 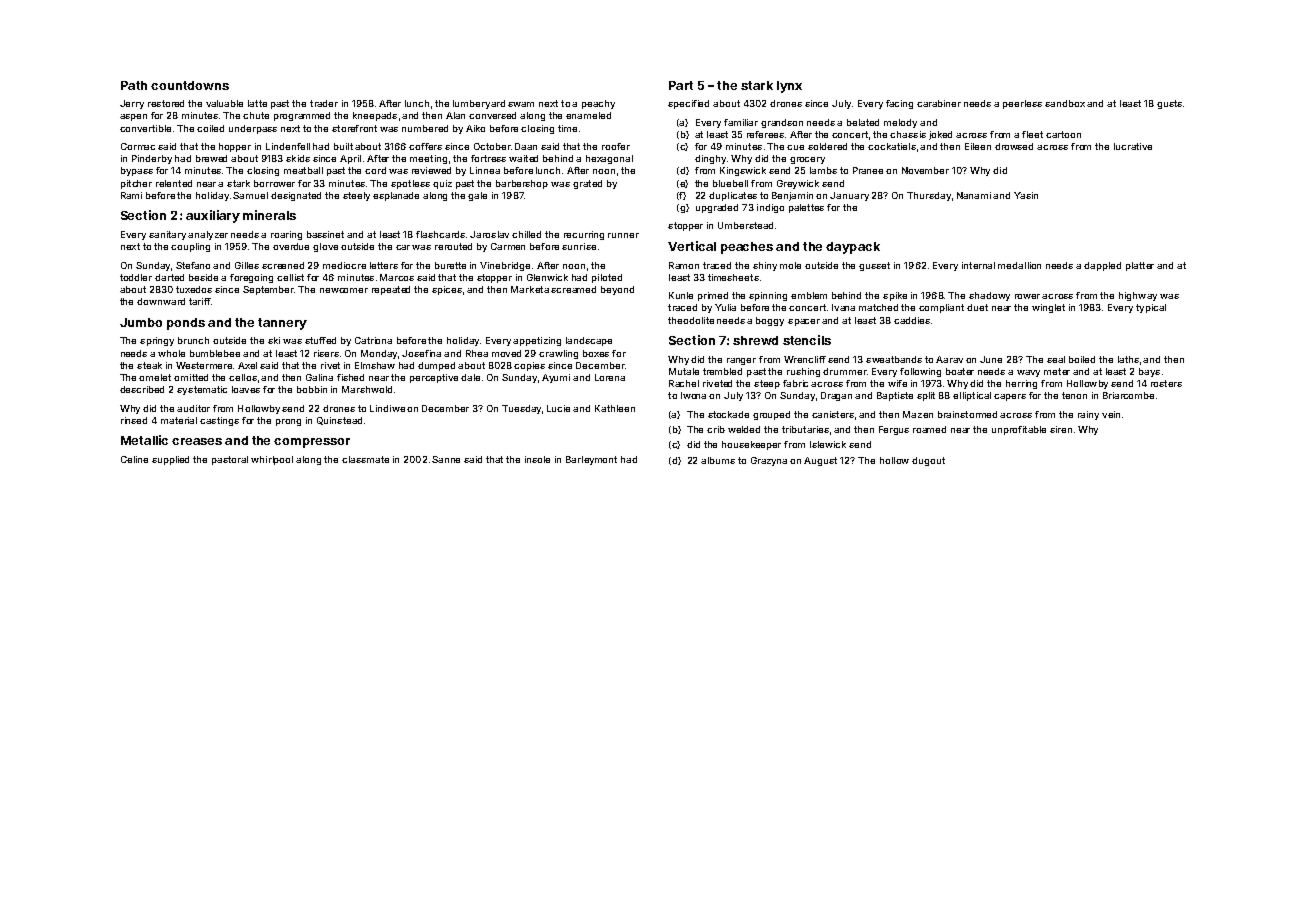 What do you see at coordinates (272, 460) in the screenshot?
I see `whirlpool` at bounding box center [272, 460].
